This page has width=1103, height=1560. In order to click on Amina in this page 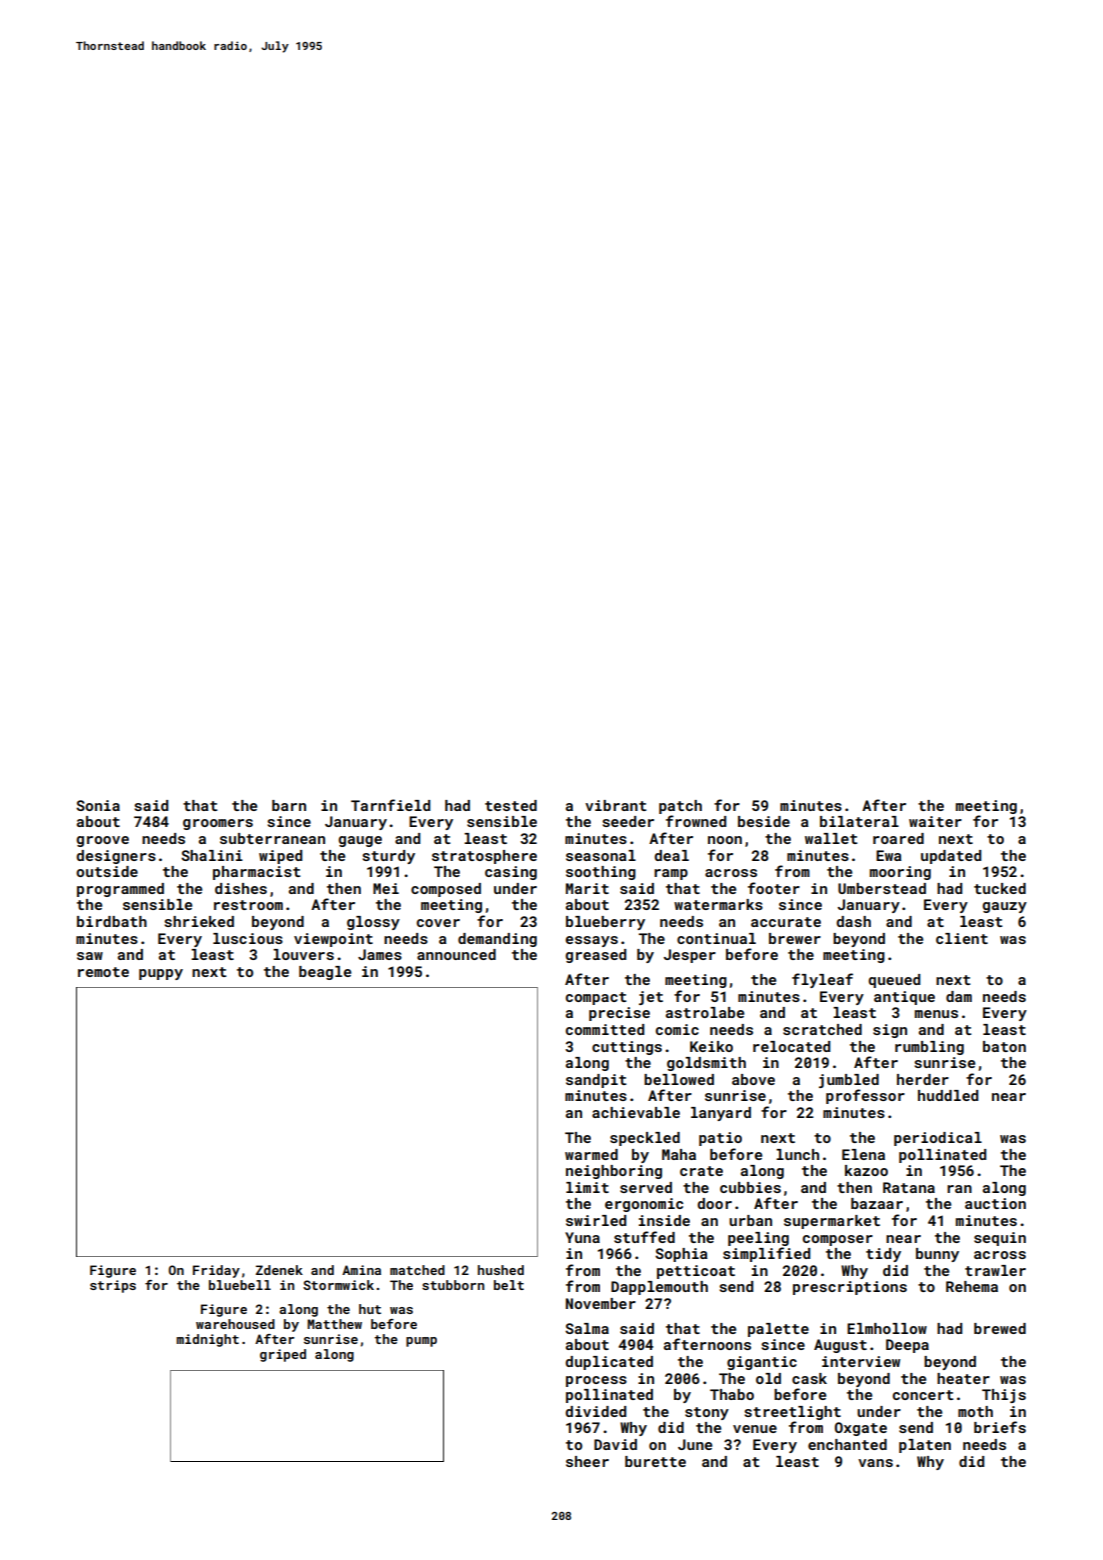, I will do `click(361, 1270)`.
